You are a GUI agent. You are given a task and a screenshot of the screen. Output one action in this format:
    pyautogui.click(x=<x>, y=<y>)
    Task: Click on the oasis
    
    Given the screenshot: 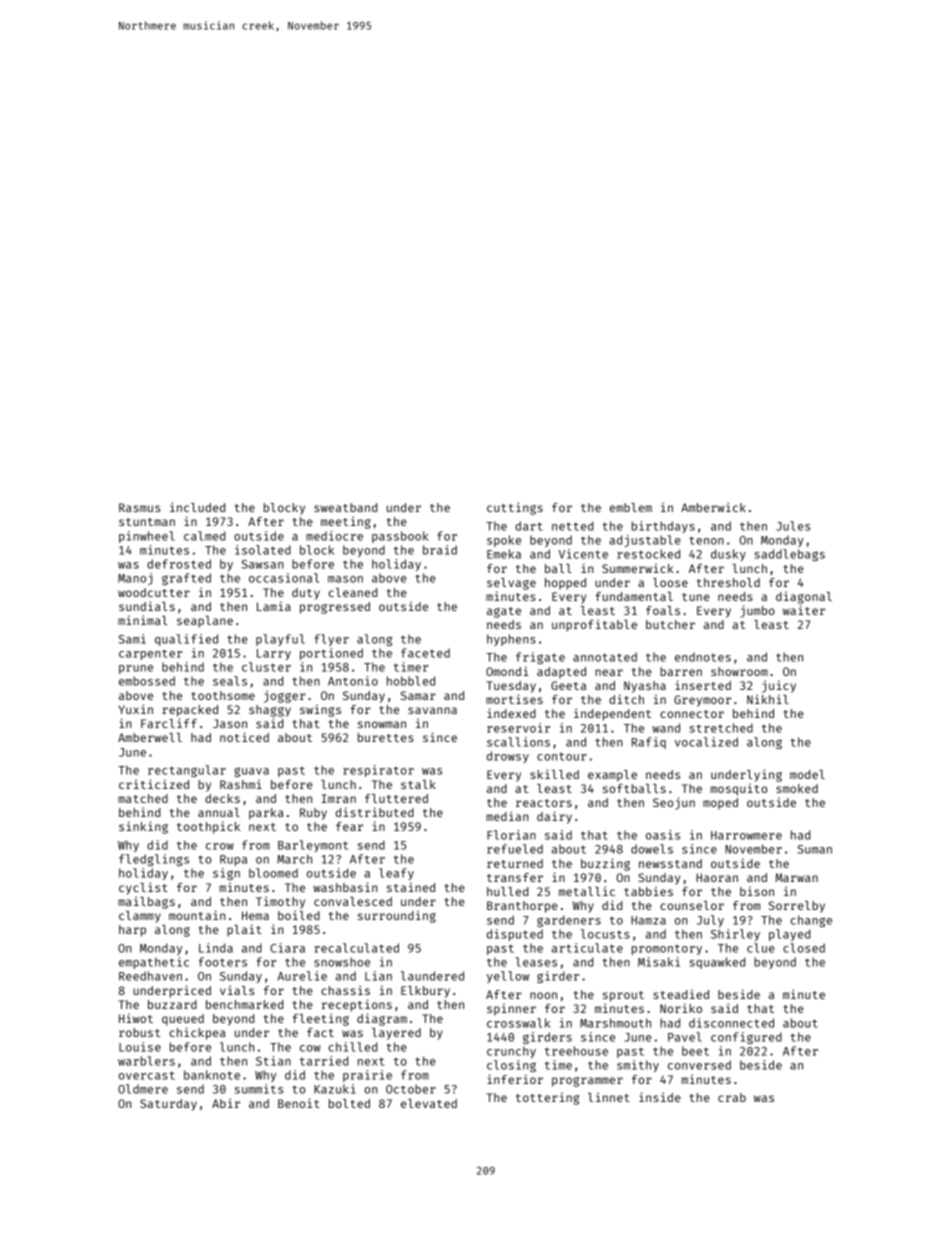 What is the action you would take?
    pyautogui.click(x=663, y=835)
